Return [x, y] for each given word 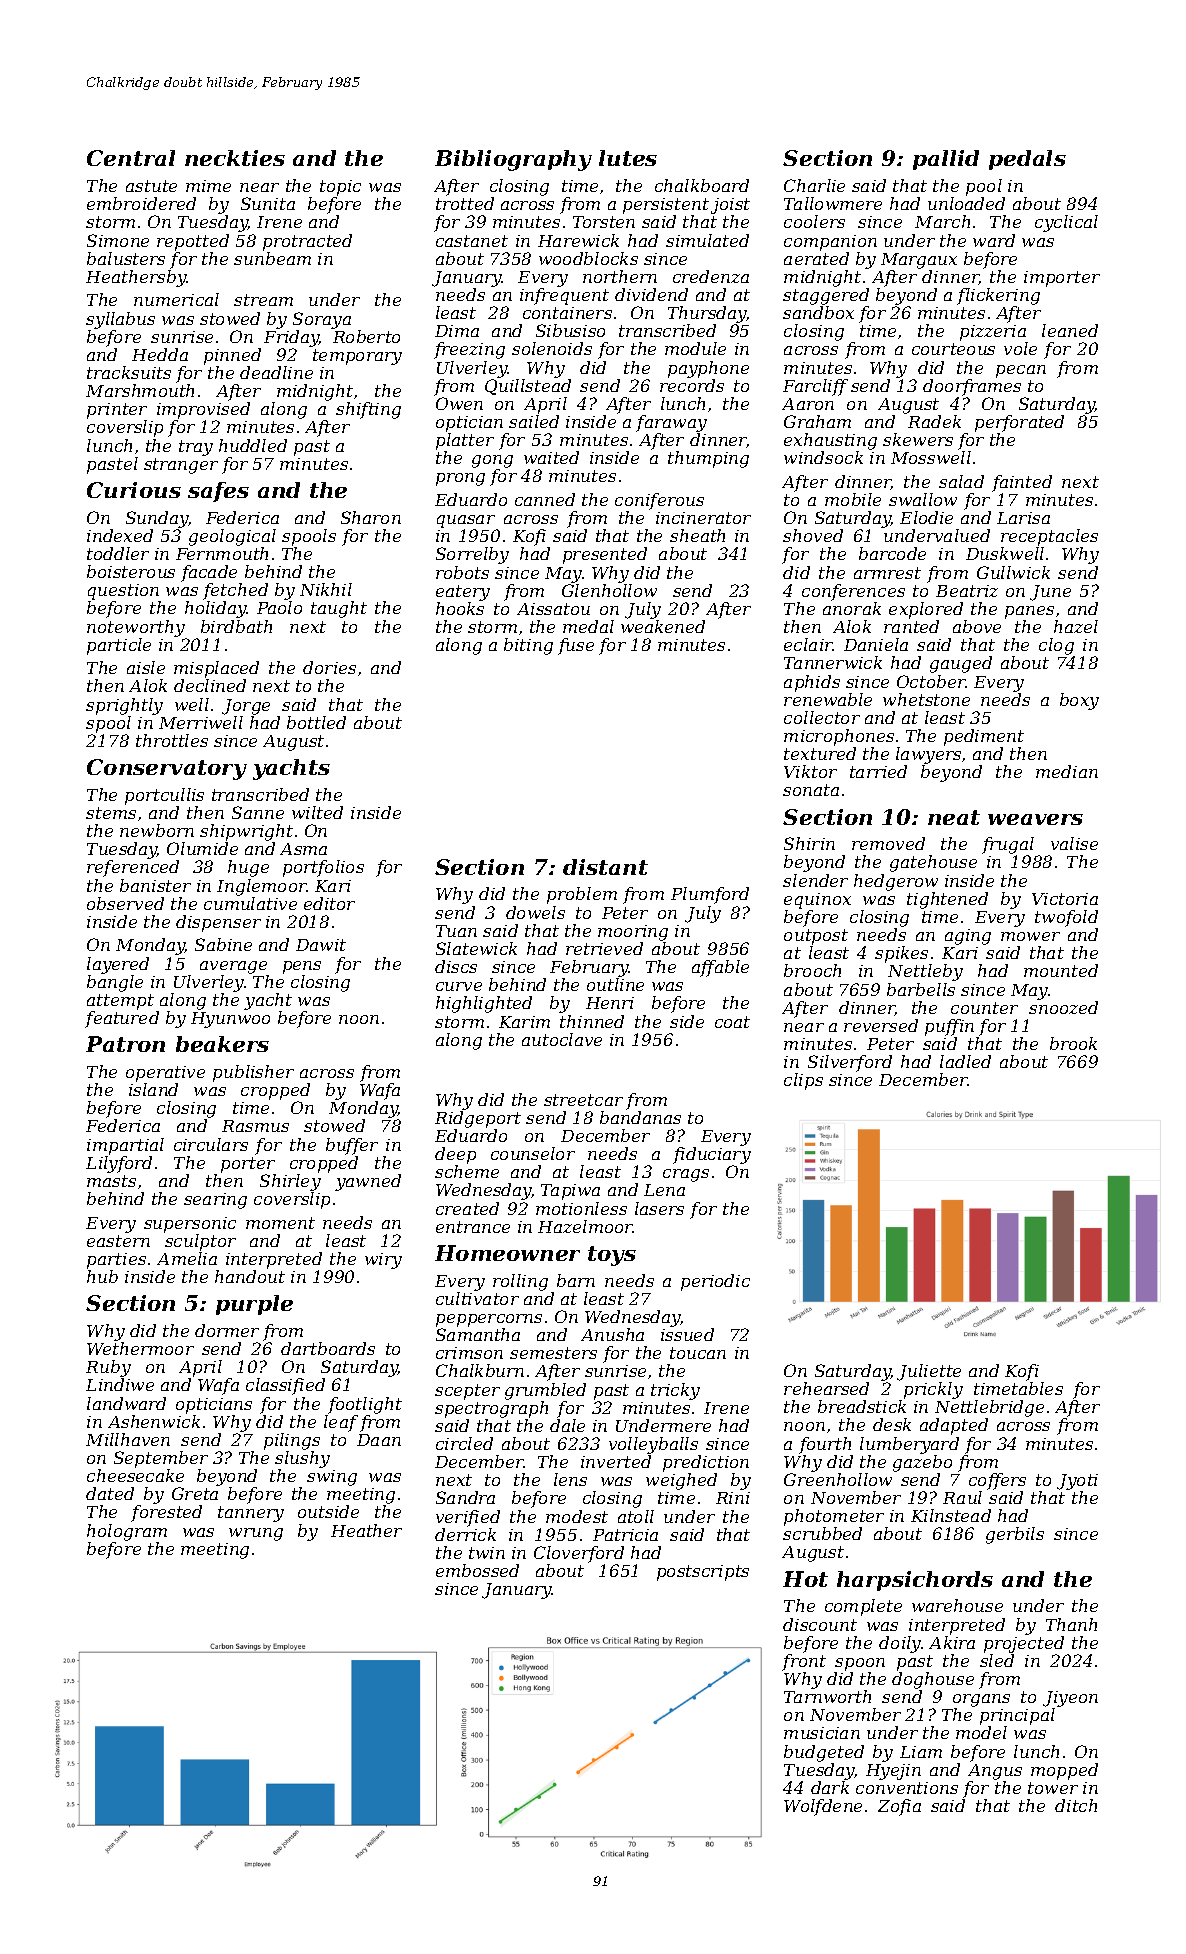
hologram [127, 1532]
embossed [477, 1570]
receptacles [1049, 537]
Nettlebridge [989, 1408]
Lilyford [119, 1164]
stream [263, 300]
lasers [659, 1208]
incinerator [703, 518]
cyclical [1066, 223]
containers [567, 313]
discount [820, 1624]
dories [329, 667]
